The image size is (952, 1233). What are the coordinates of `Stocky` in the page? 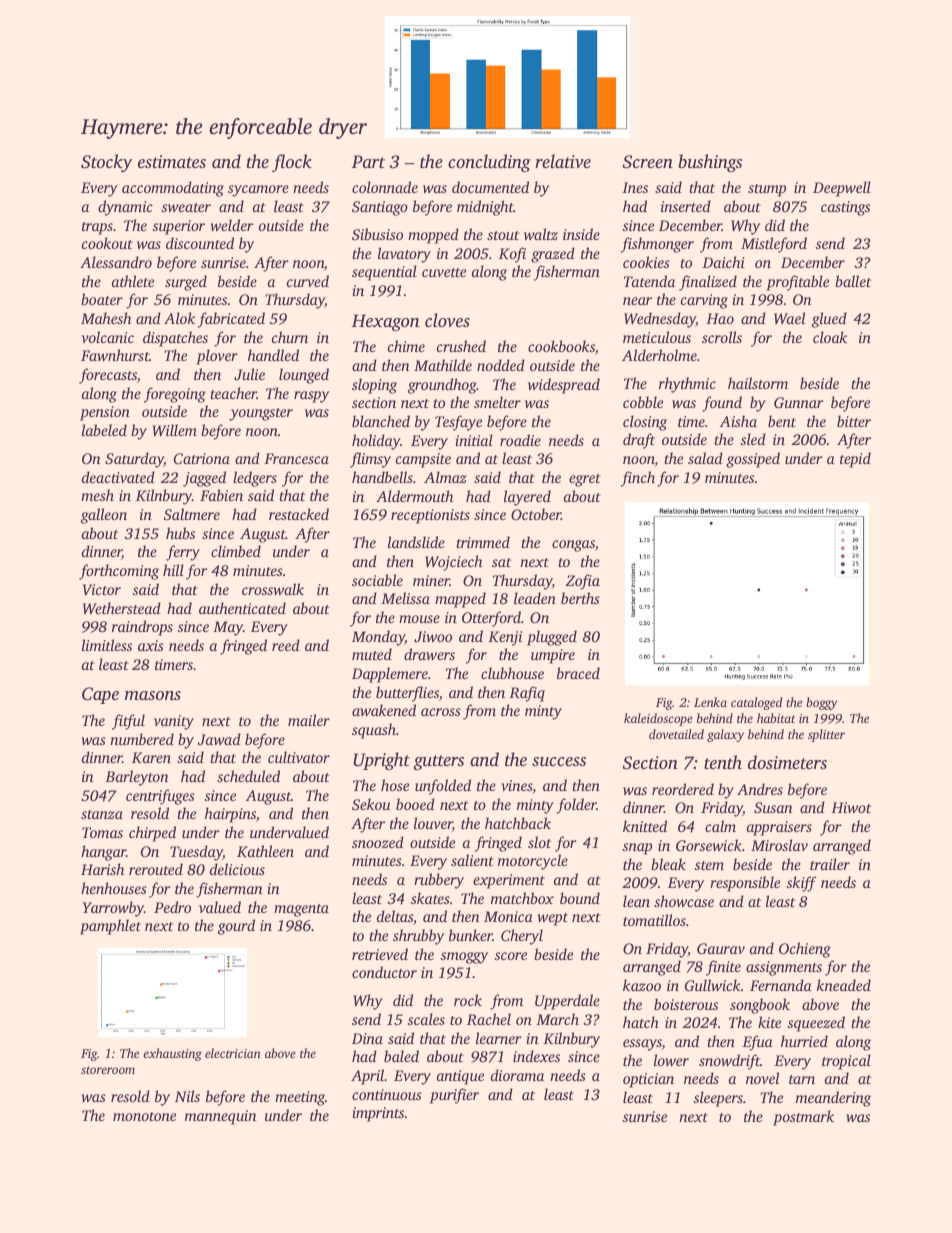 It's located at (106, 163).
